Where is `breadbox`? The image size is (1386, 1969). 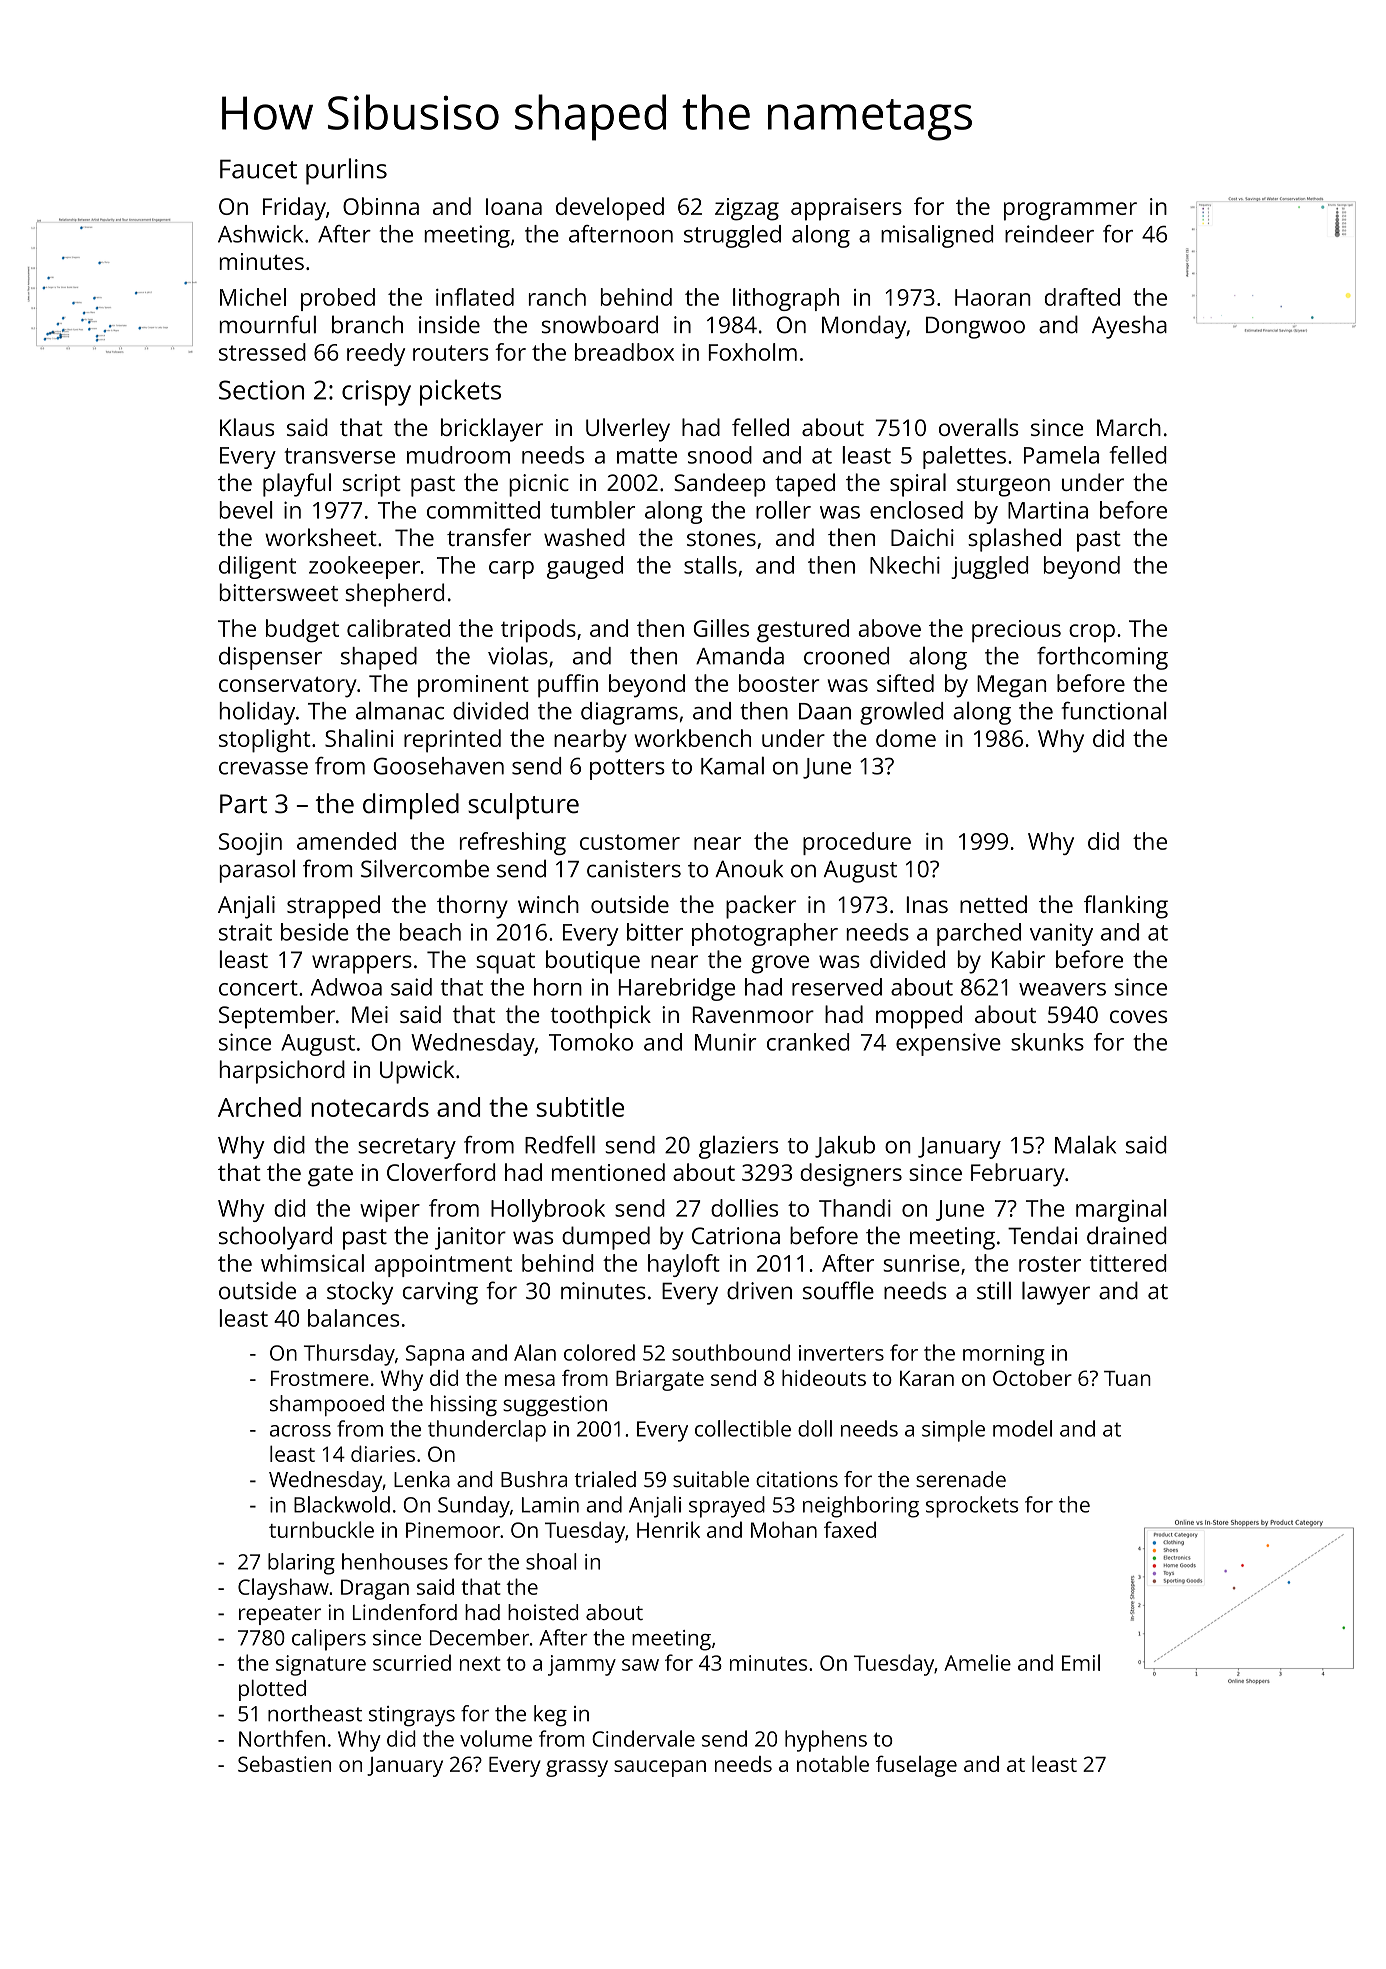 breadbox is located at coordinates (624, 352).
